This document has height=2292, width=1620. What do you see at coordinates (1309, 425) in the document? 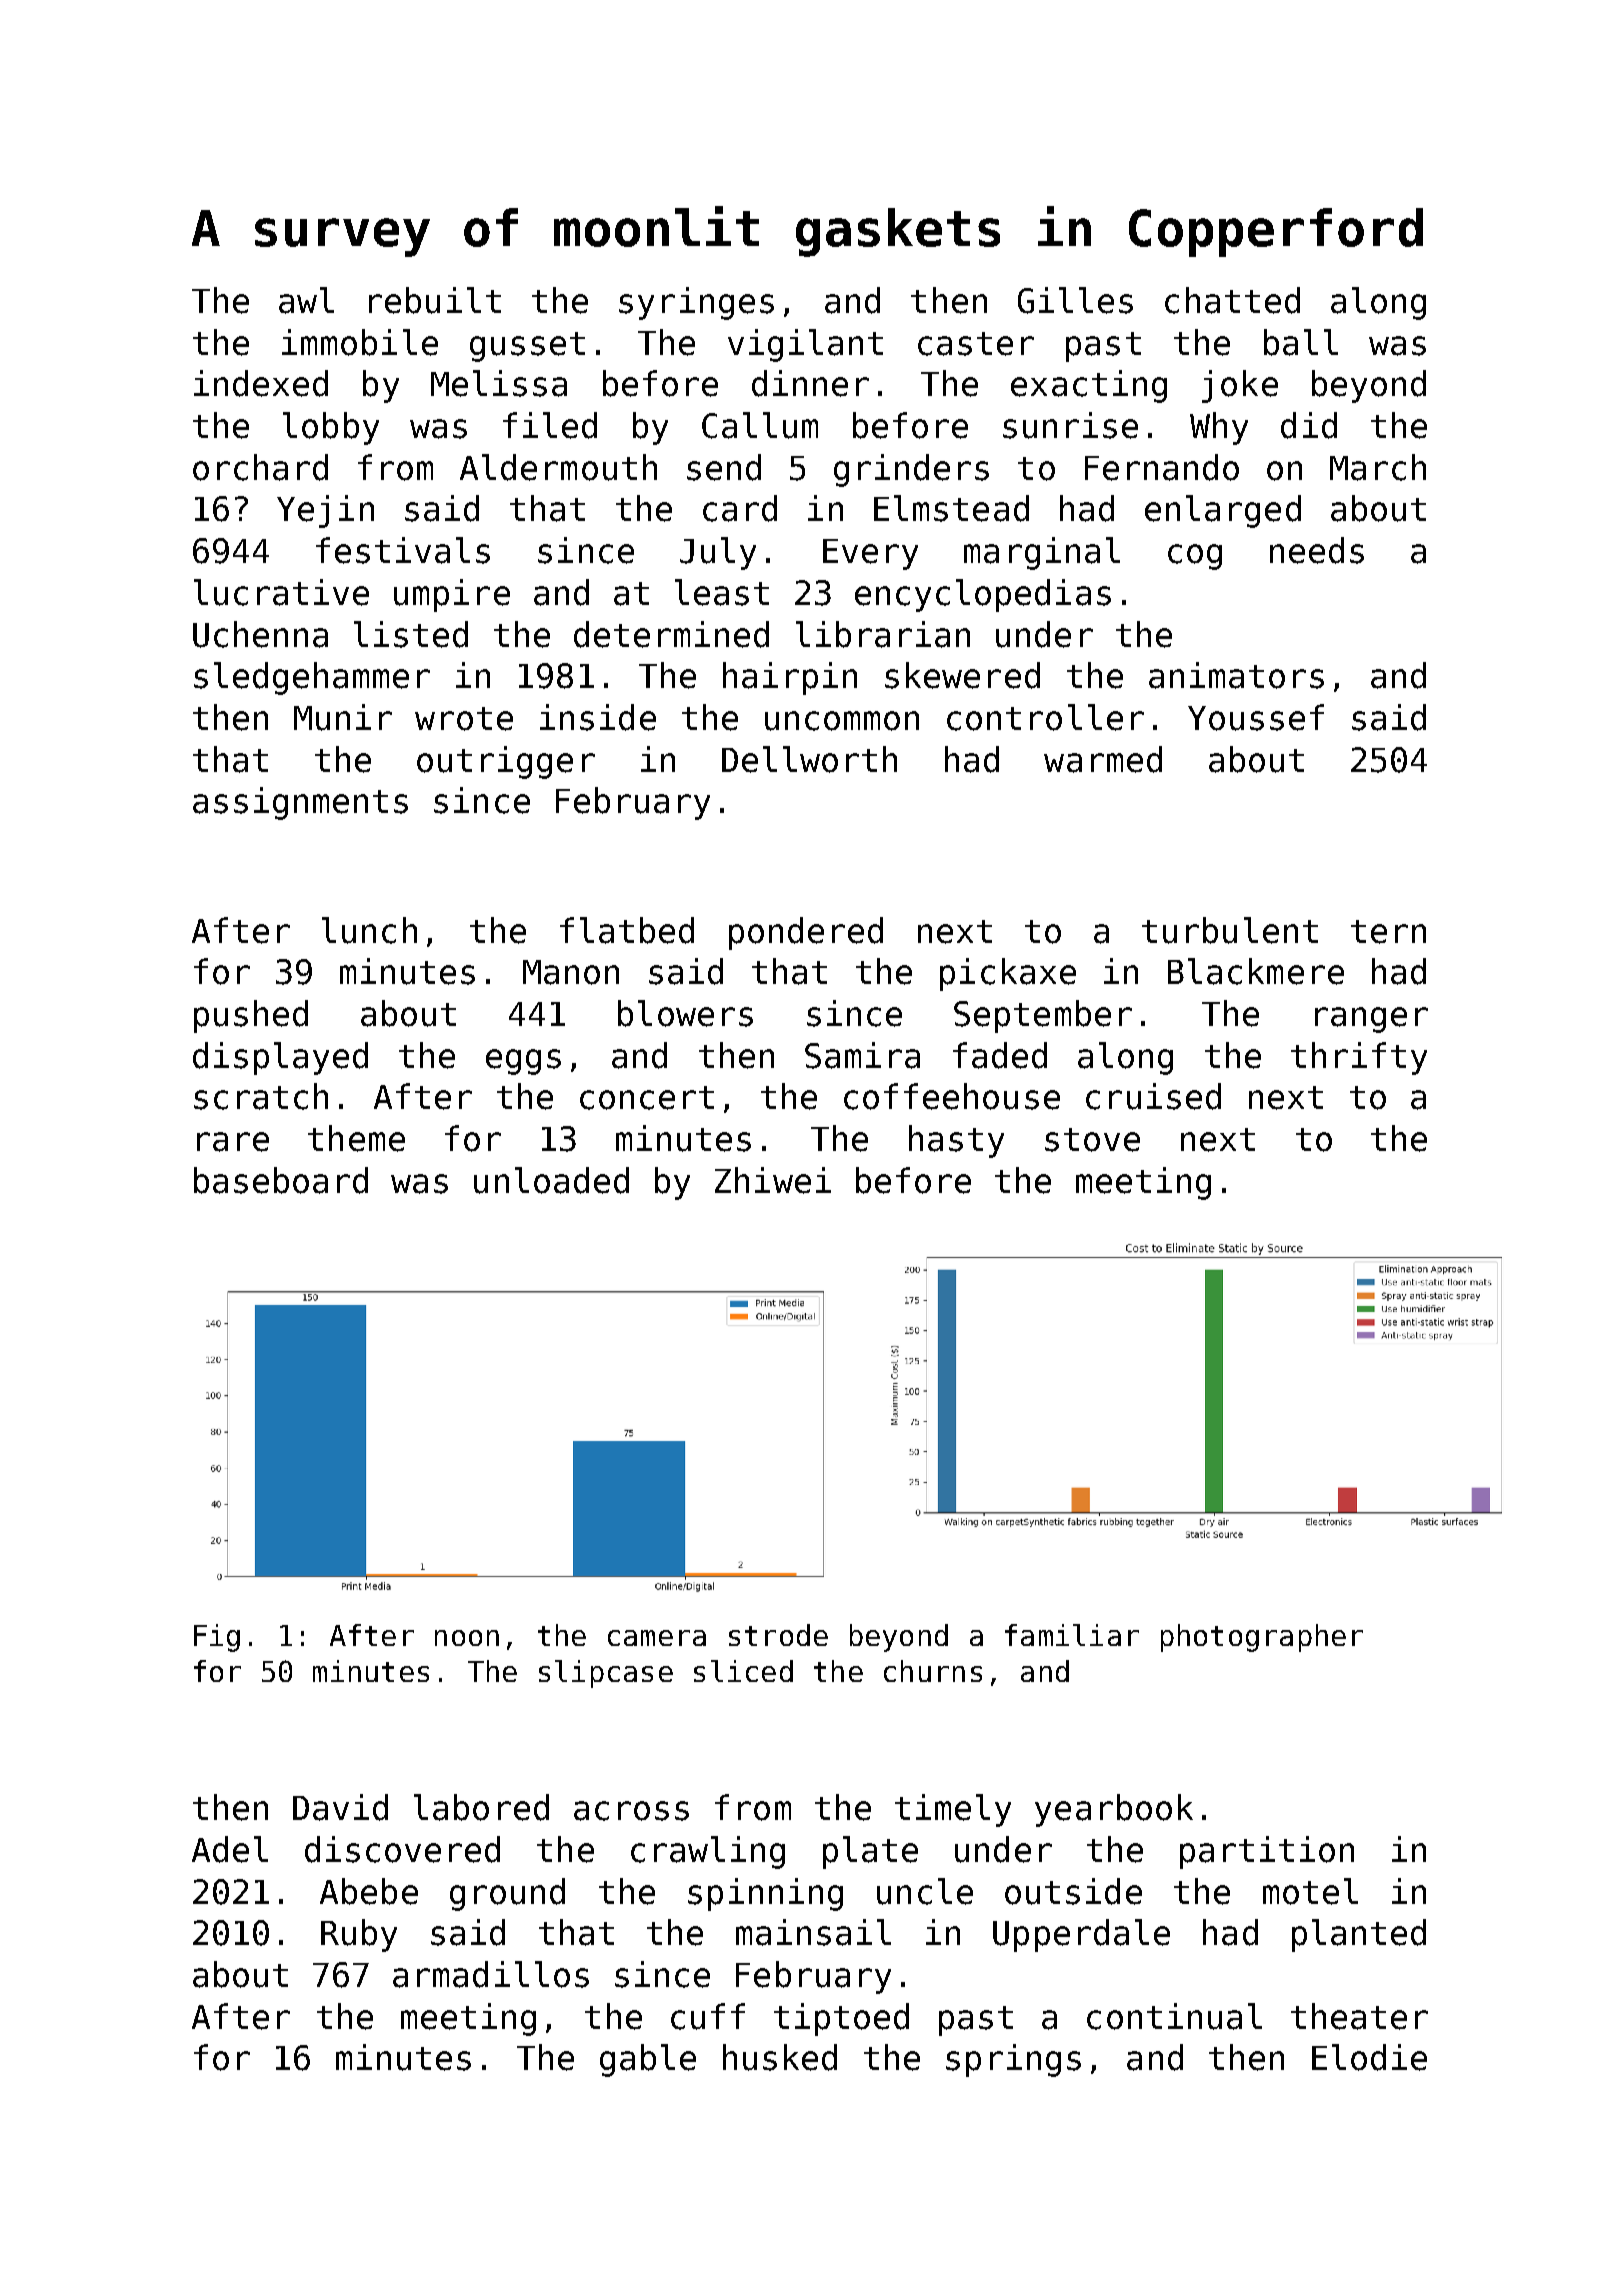
I see `did` at bounding box center [1309, 425].
